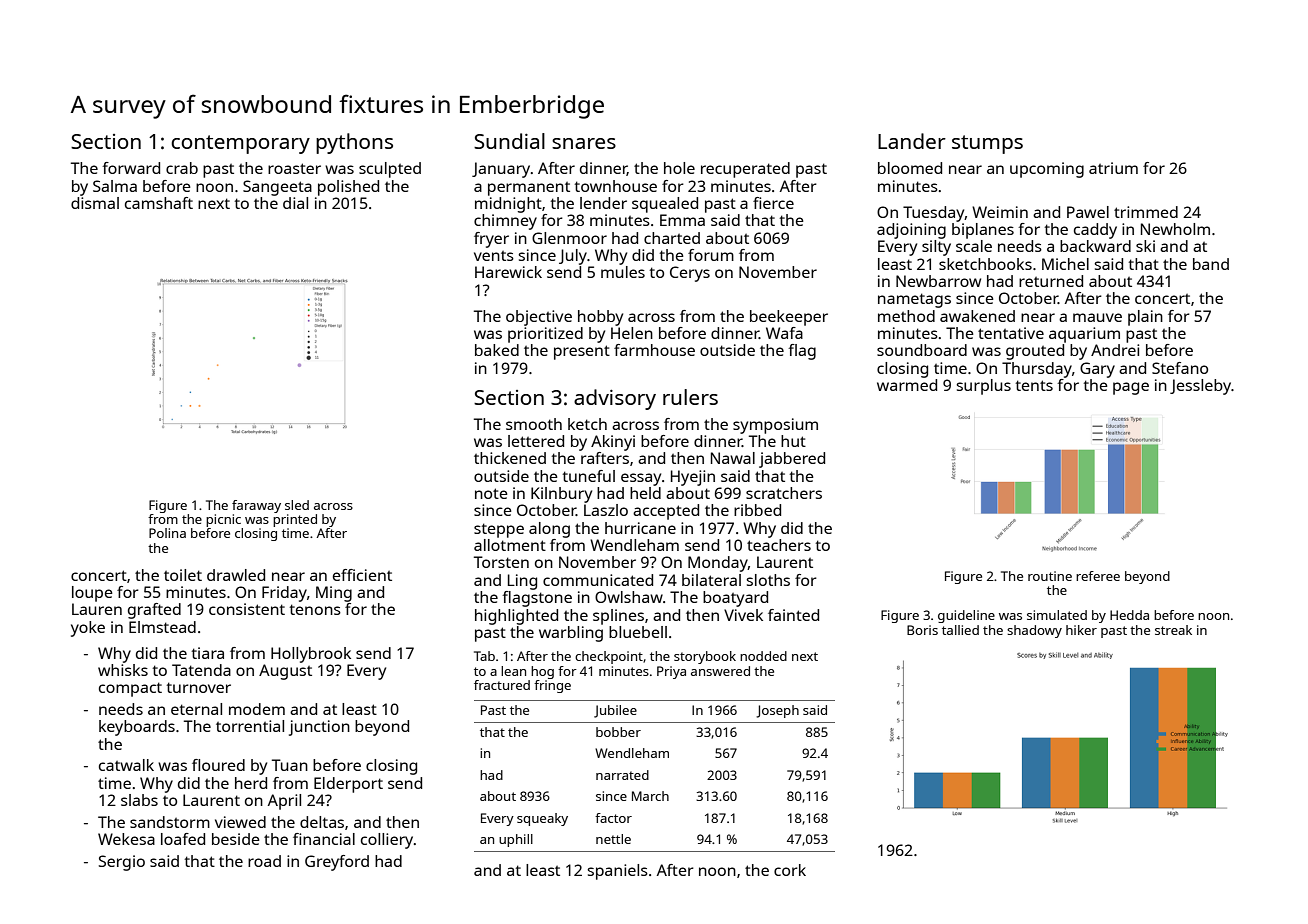  What do you see at coordinates (584, 143) in the screenshot?
I see `snares` at bounding box center [584, 143].
